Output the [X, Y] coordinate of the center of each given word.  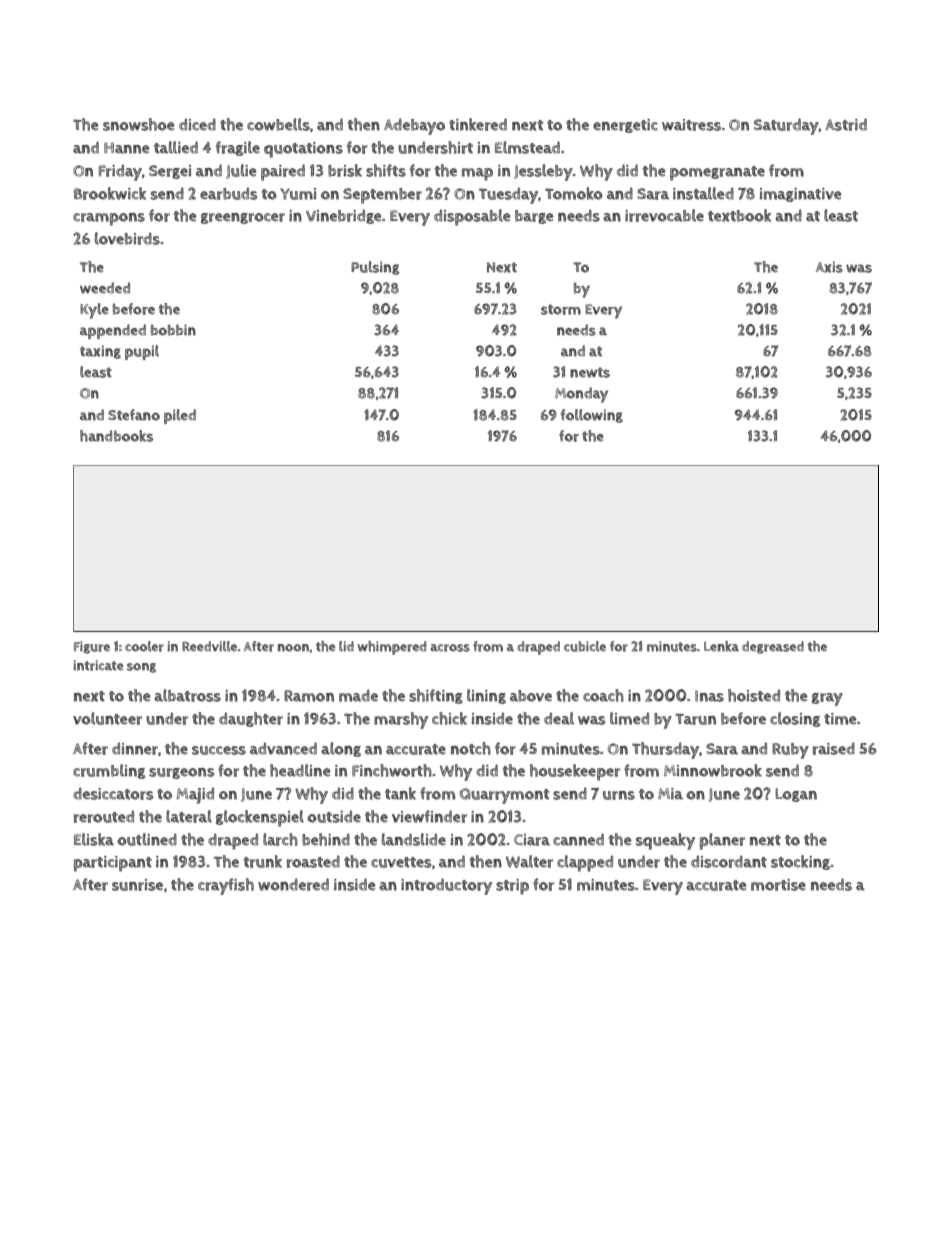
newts [590, 372]
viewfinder [429, 816]
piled [180, 416]
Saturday [786, 126]
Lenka [721, 646]
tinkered [478, 124]
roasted [313, 861]
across [450, 648]
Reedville [209, 646]
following [592, 416]
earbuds [228, 193]
